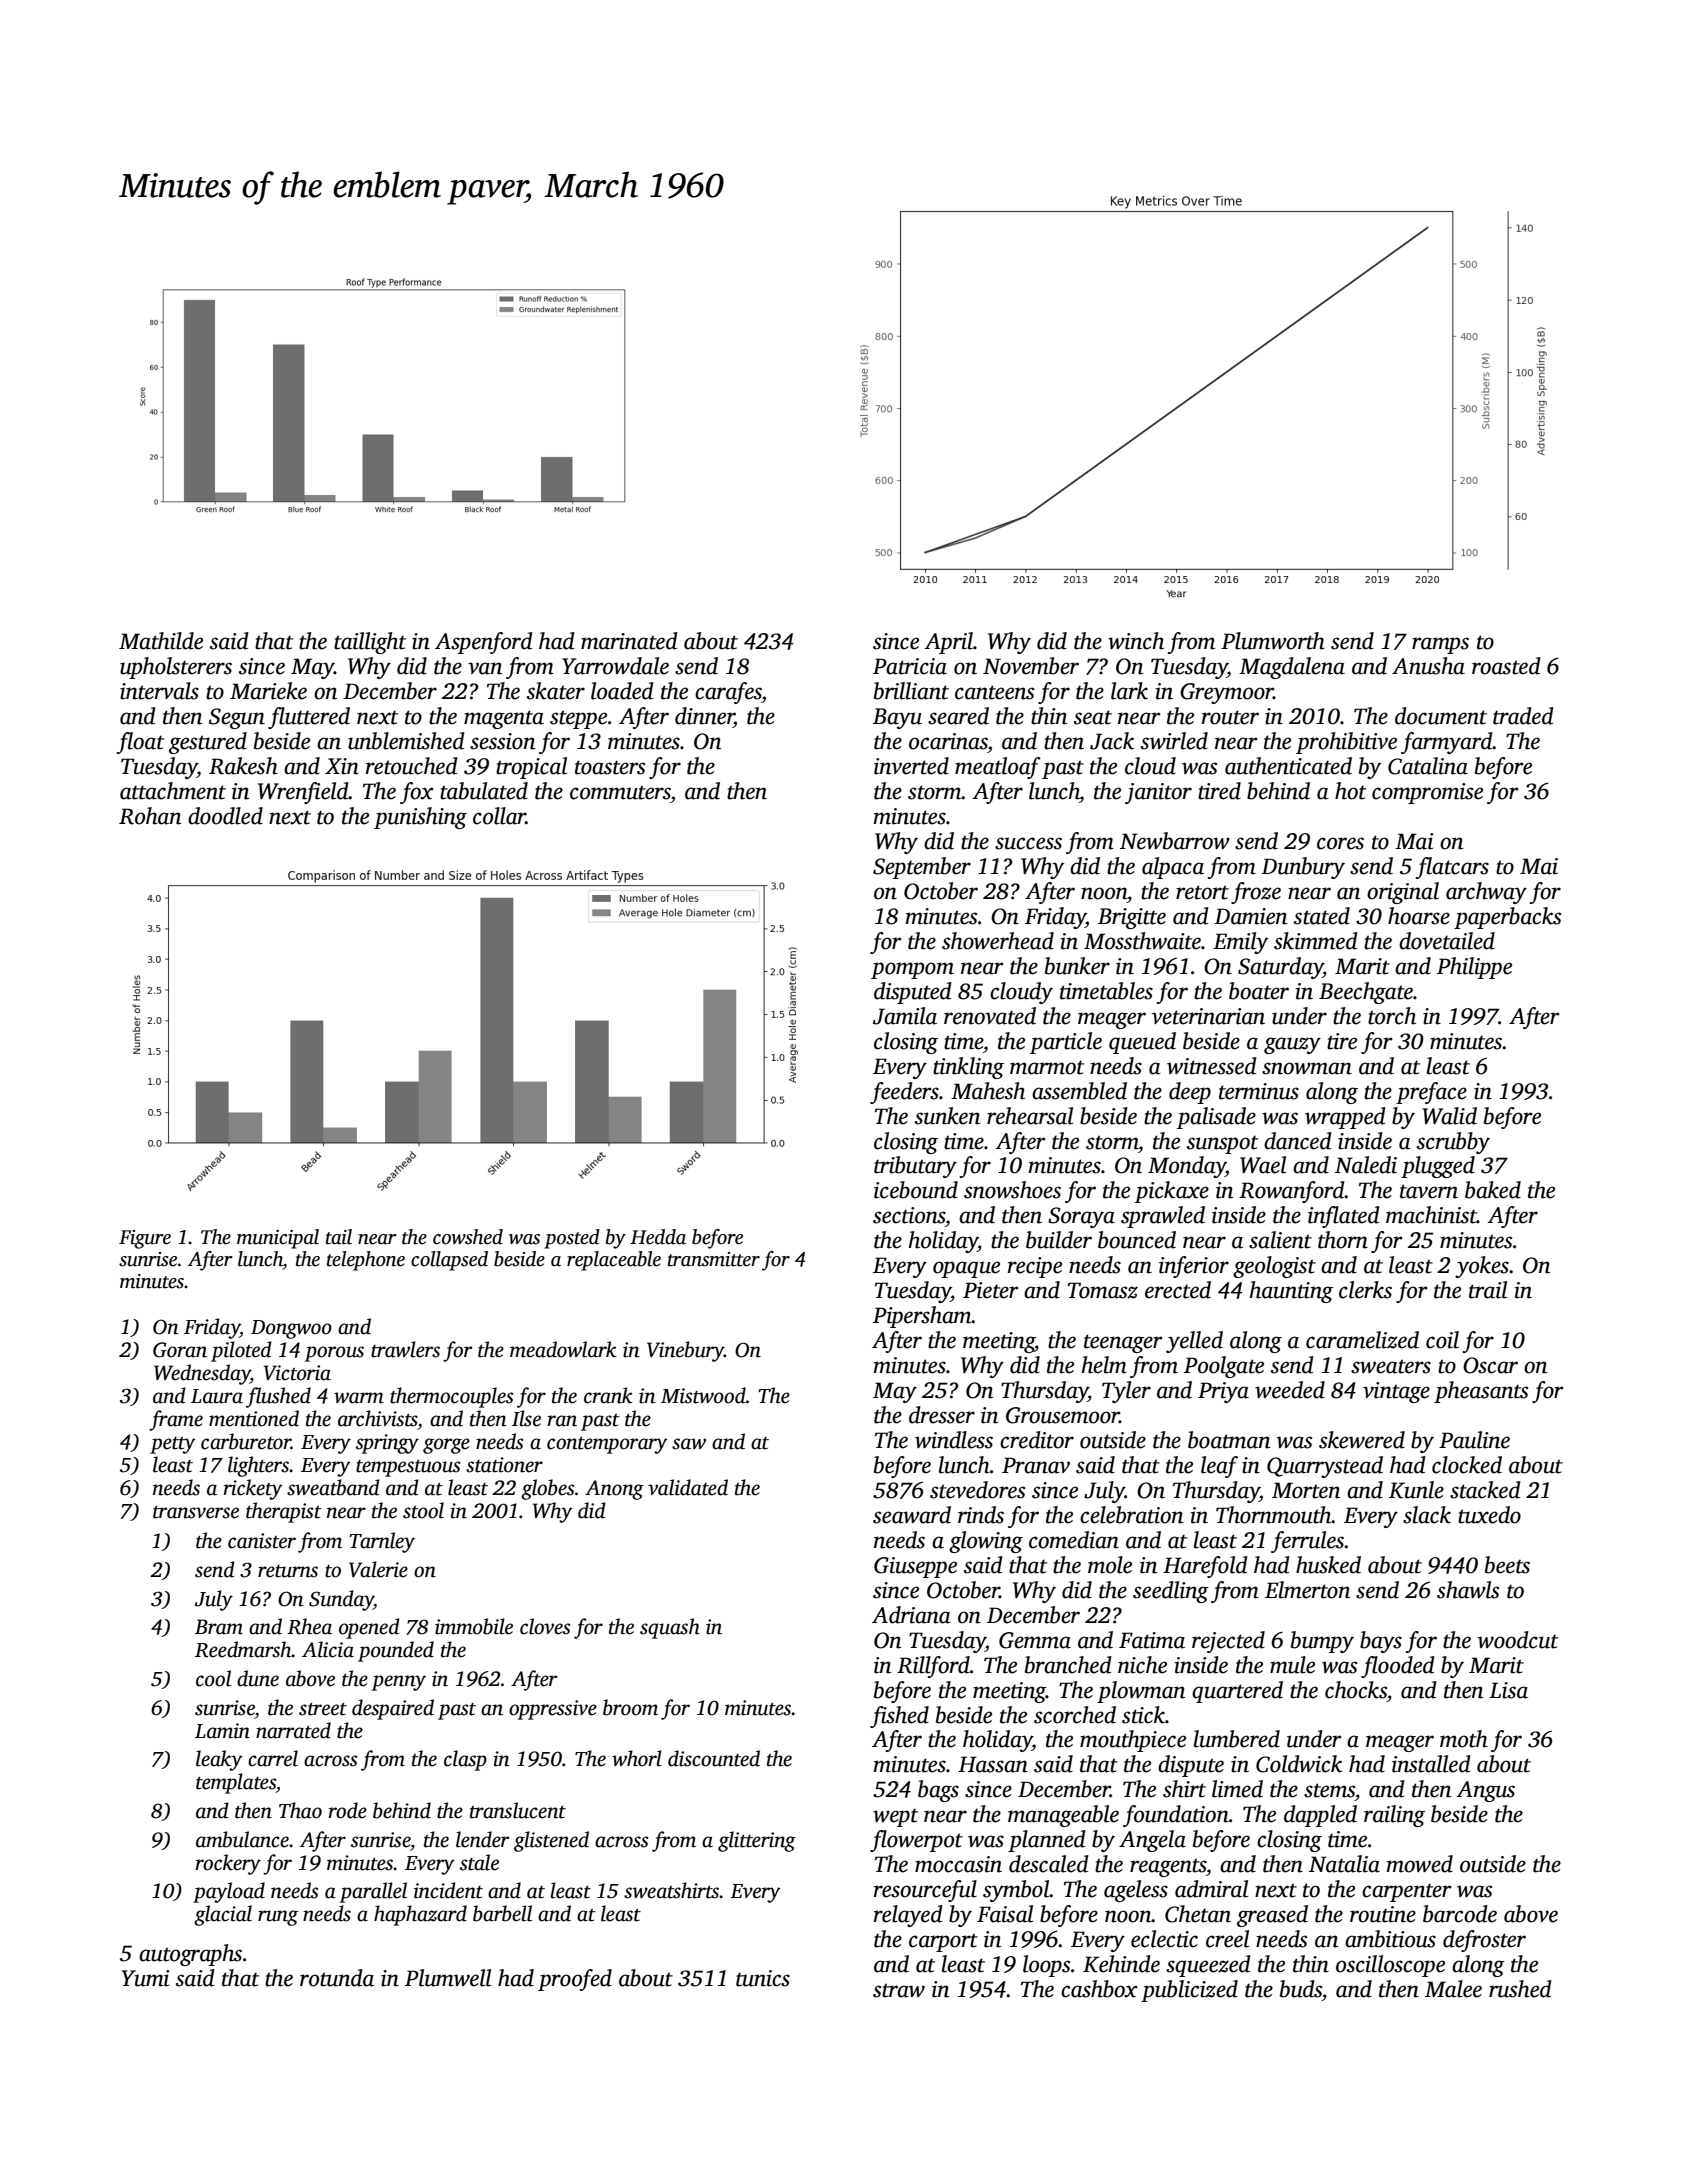 This screenshot has height=2178, width=1683. What do you see at coordinates (905, 1016) in the screenshot?
I see `Jamila` at bounding box center [905, 1016].
